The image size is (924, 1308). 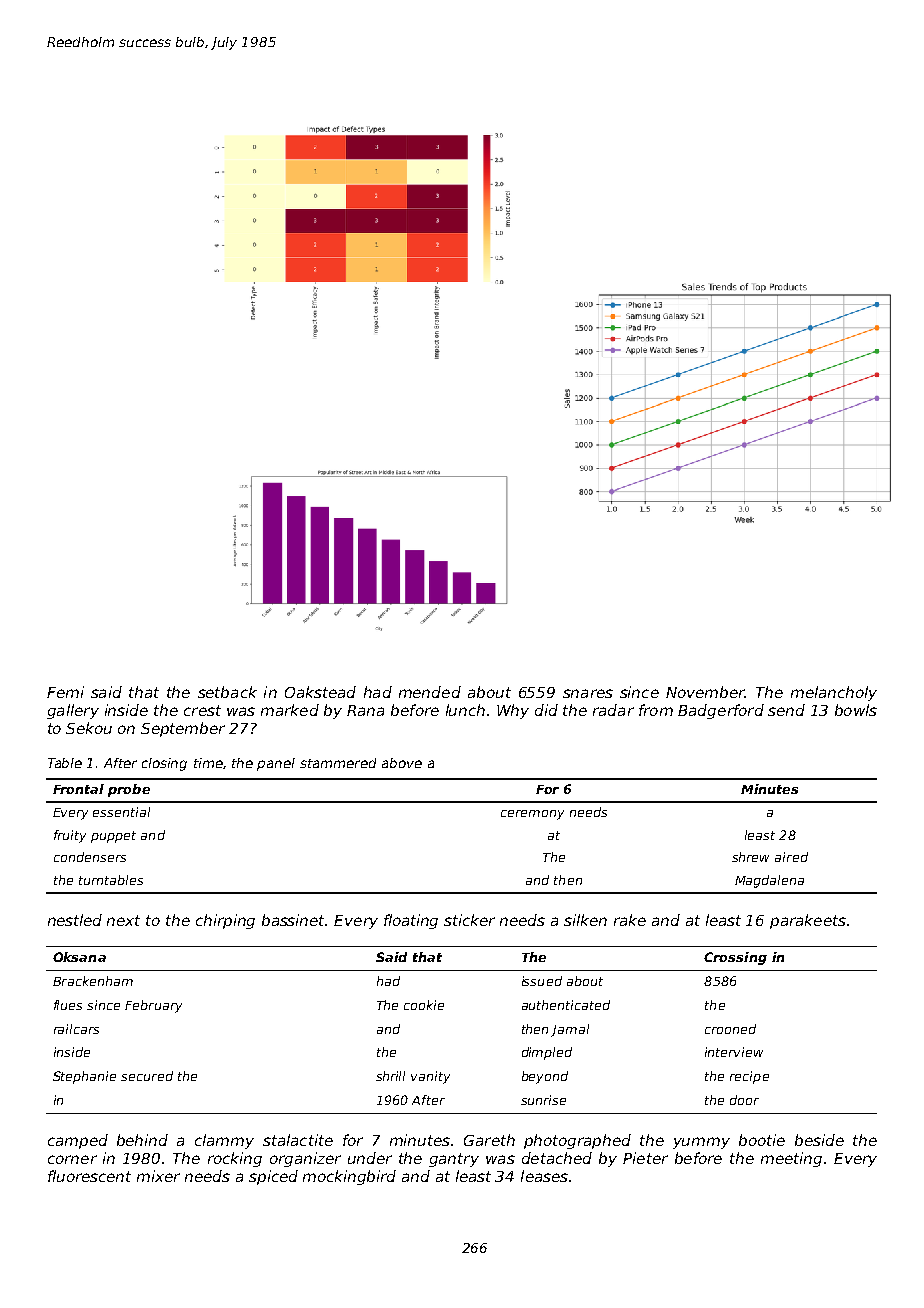 I want to click on door, so click(x=744, y=1100).
